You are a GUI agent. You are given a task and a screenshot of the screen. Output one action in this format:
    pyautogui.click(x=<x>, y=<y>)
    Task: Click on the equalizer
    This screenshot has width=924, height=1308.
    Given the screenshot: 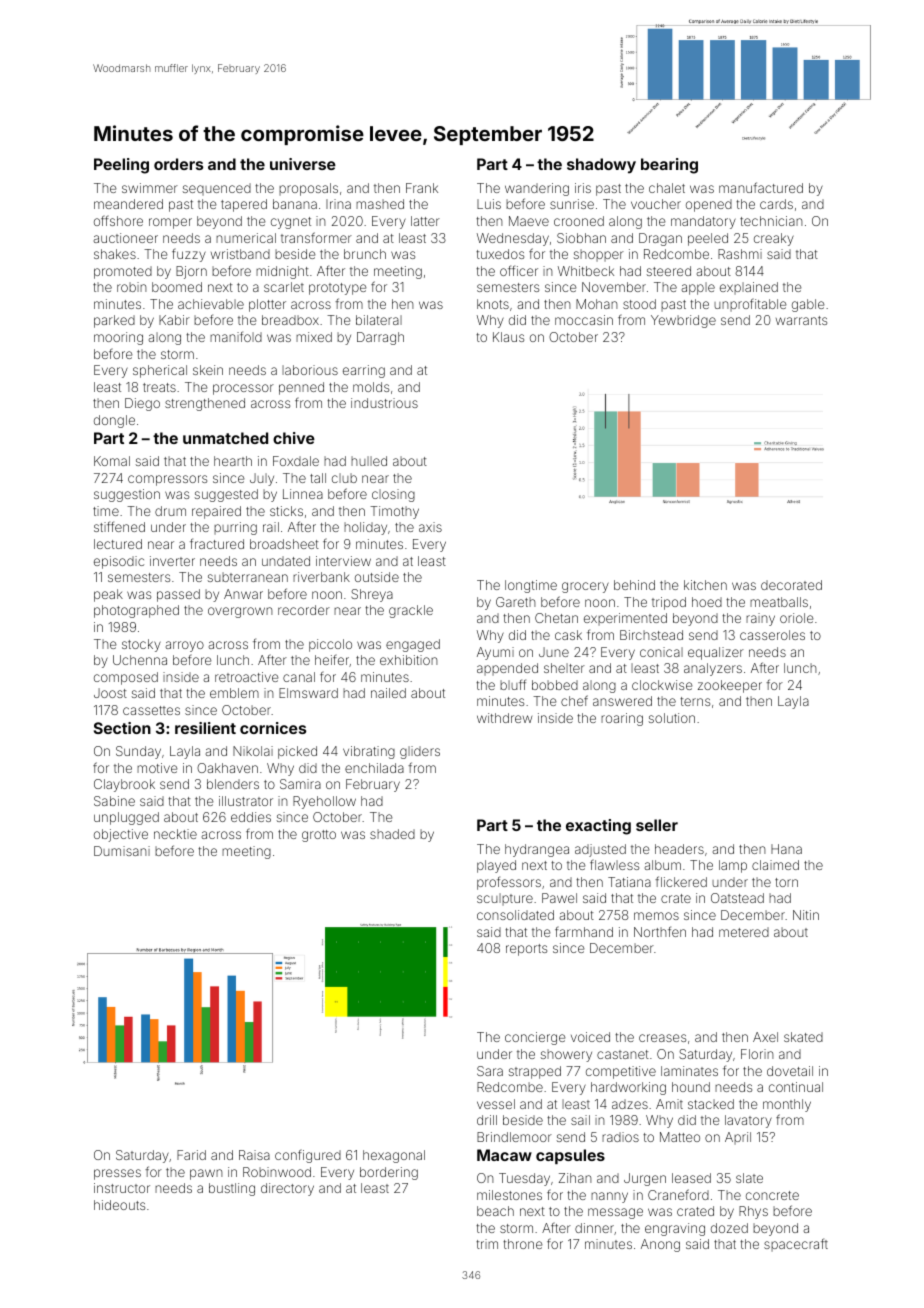 What is the action you would take?
    pyautogui.click(x=716, y=653)
